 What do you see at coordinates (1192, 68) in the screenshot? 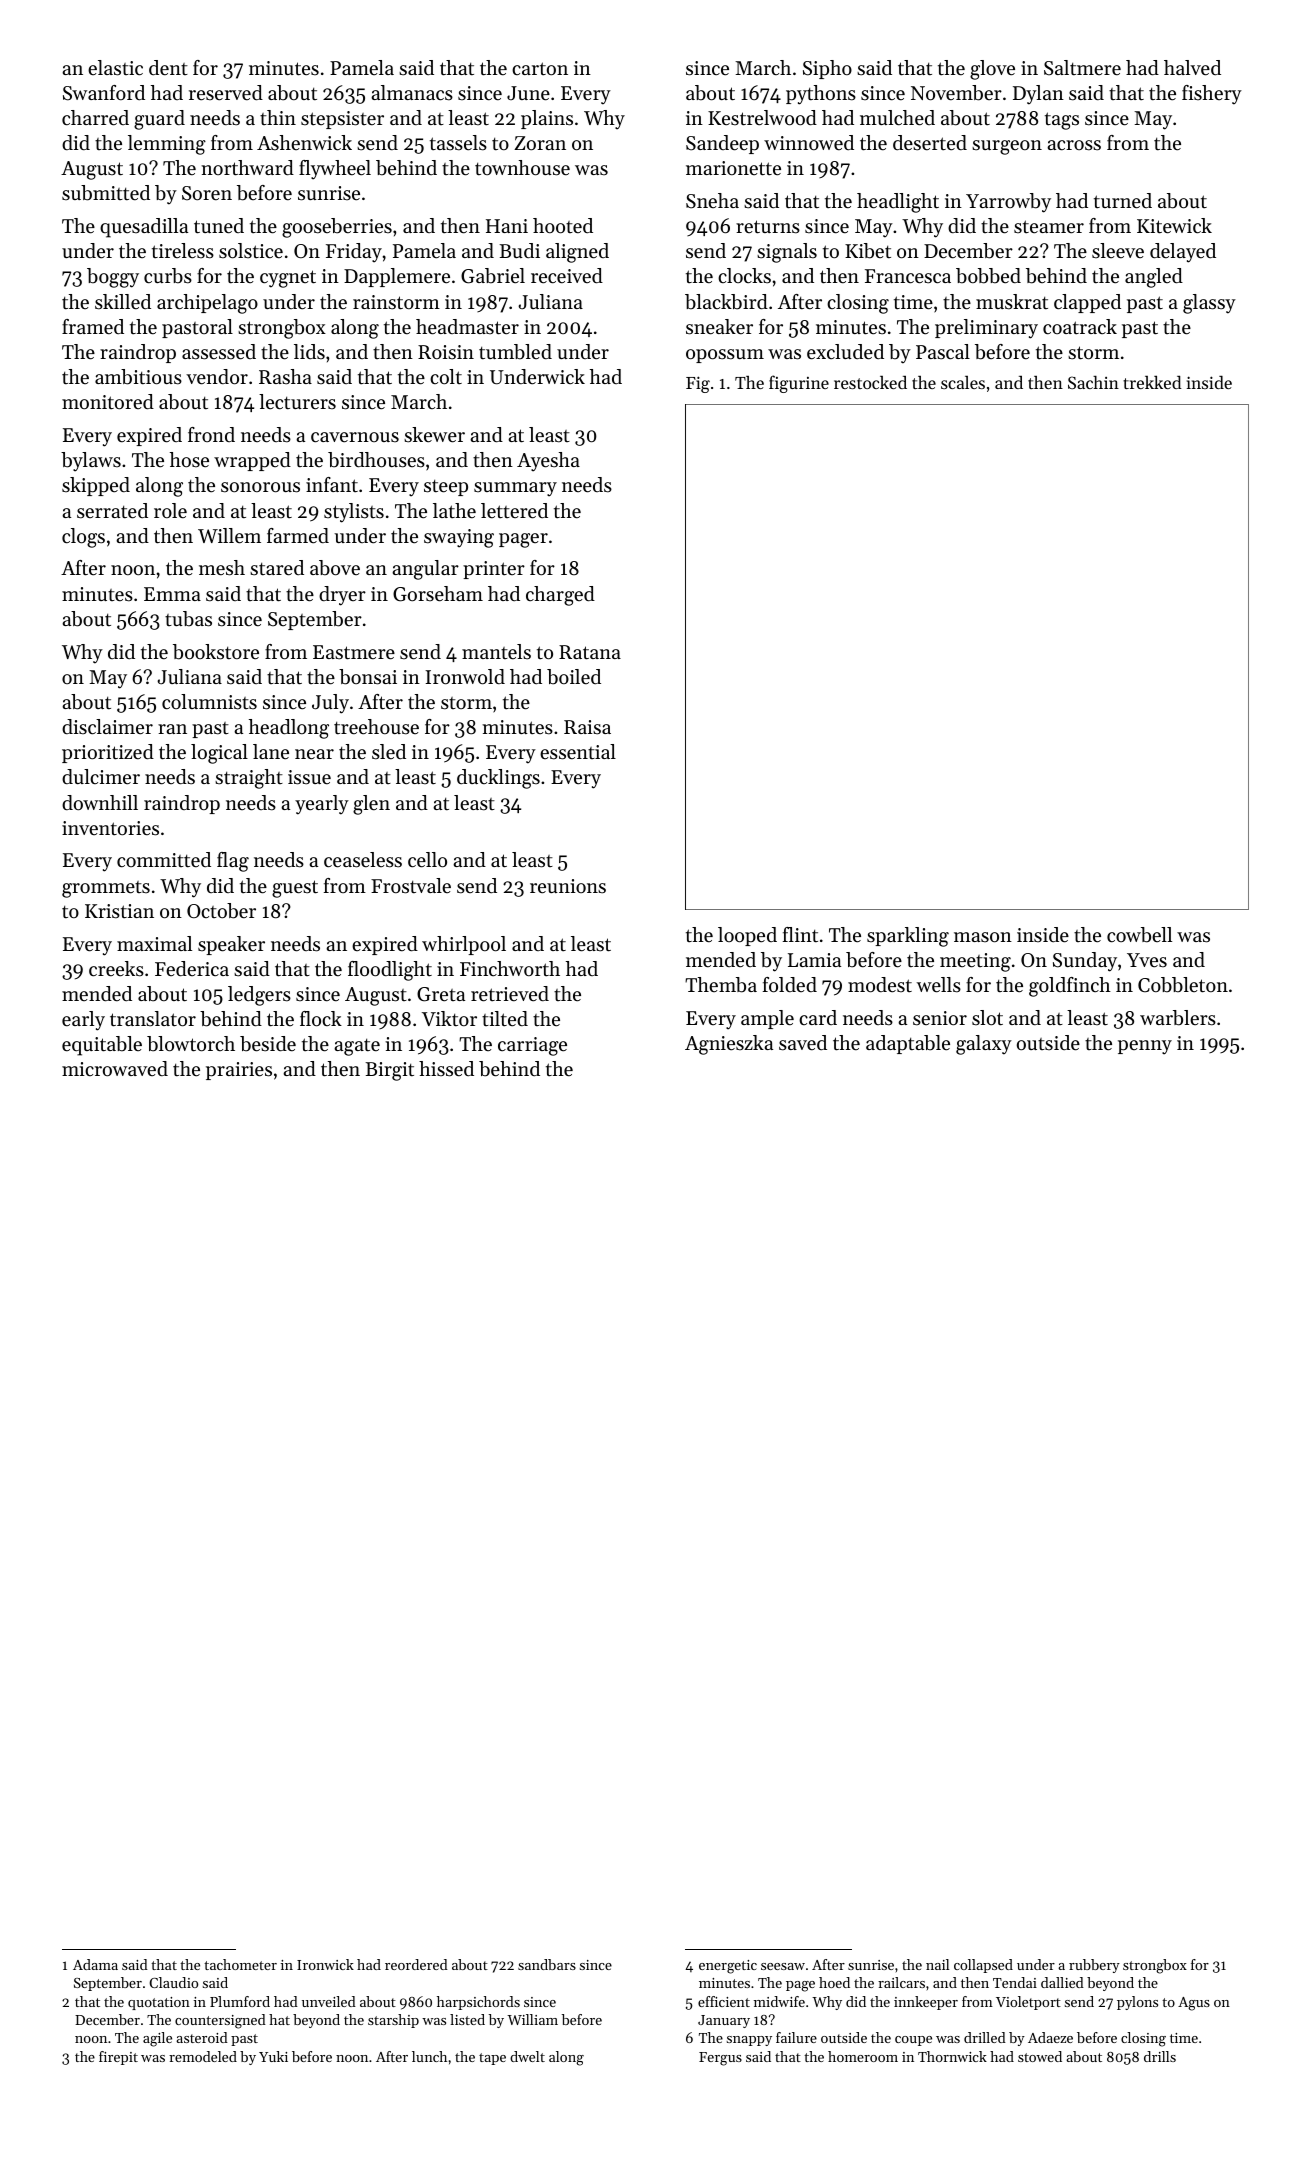
I see `halved` at bounding box center [1192, 68].
